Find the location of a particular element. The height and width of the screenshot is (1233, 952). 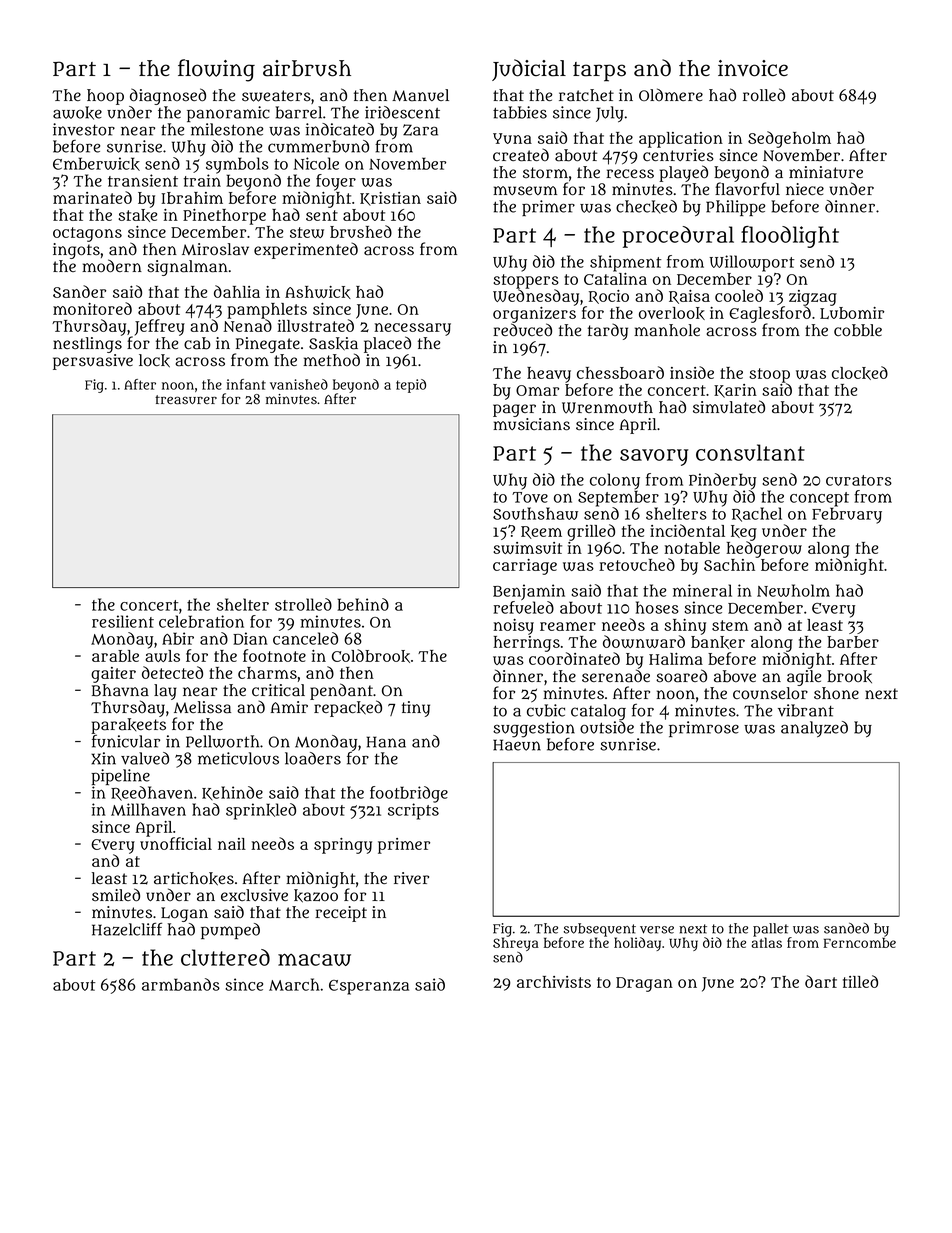

February is located at coordinates (847, 515).
